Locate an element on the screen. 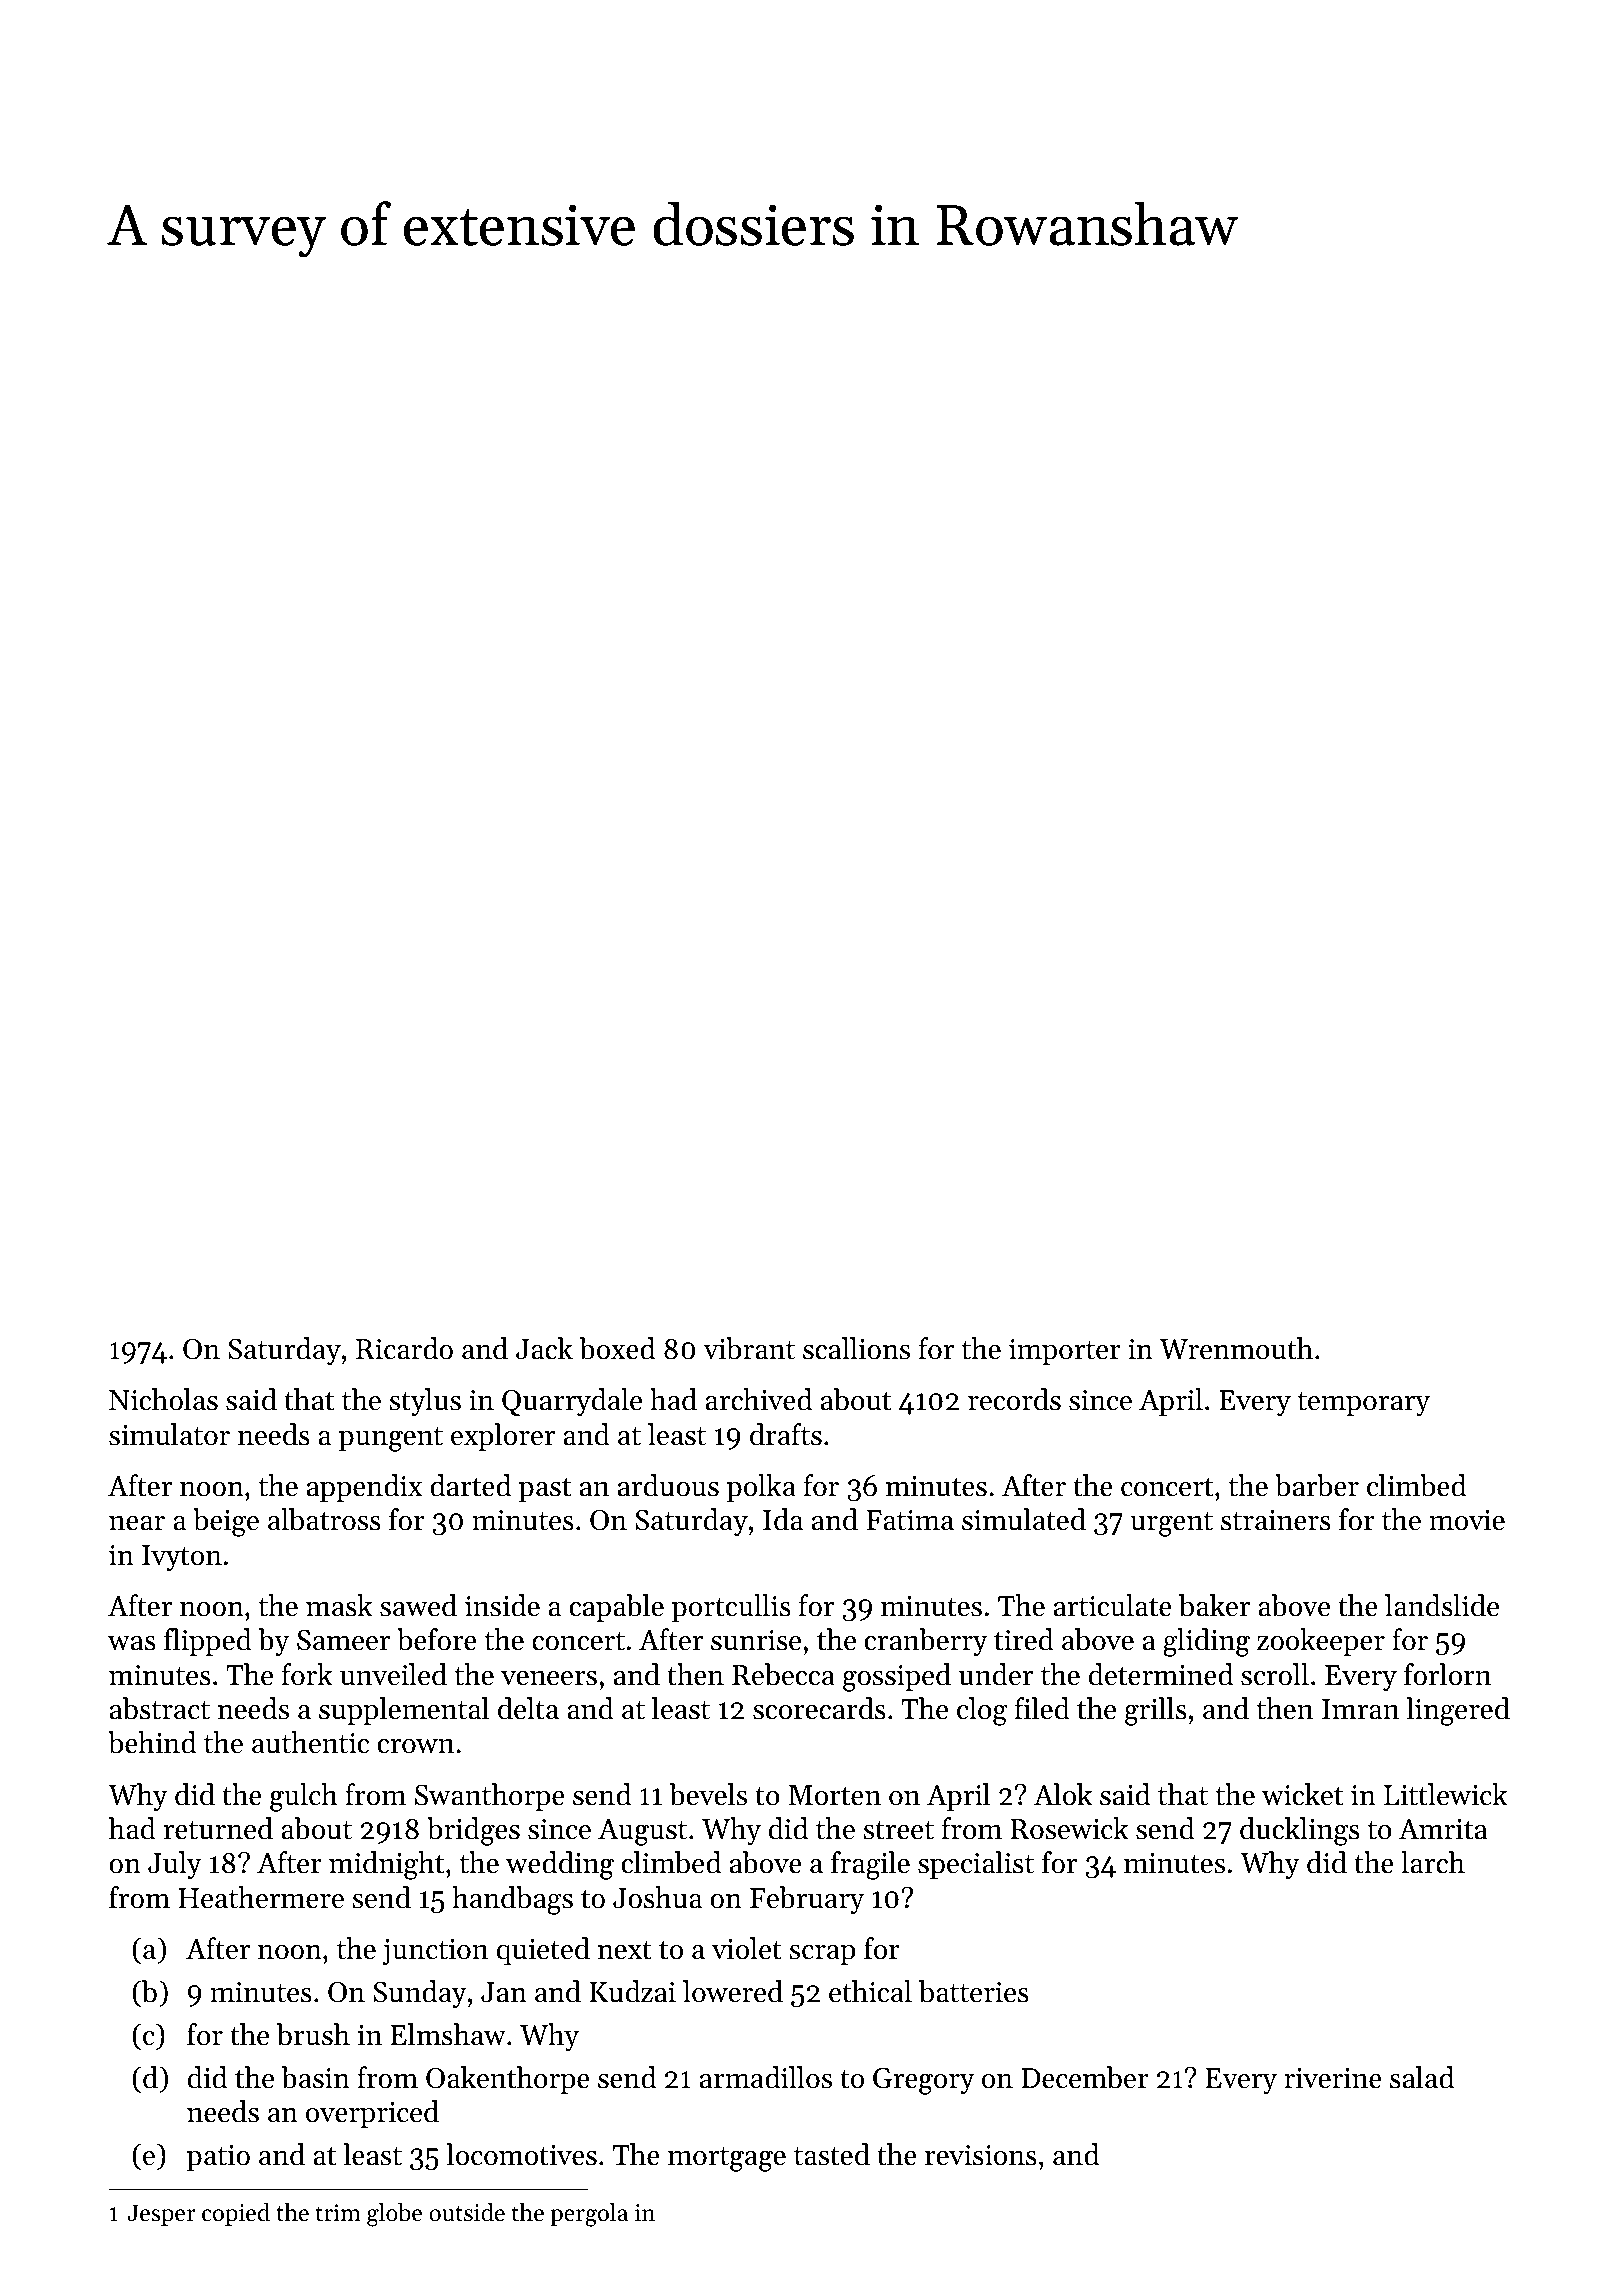 Image resolution: width=1620 pixels, height=2292 pixels. Wrenmouth is located at coordinates (1236, 1348).
